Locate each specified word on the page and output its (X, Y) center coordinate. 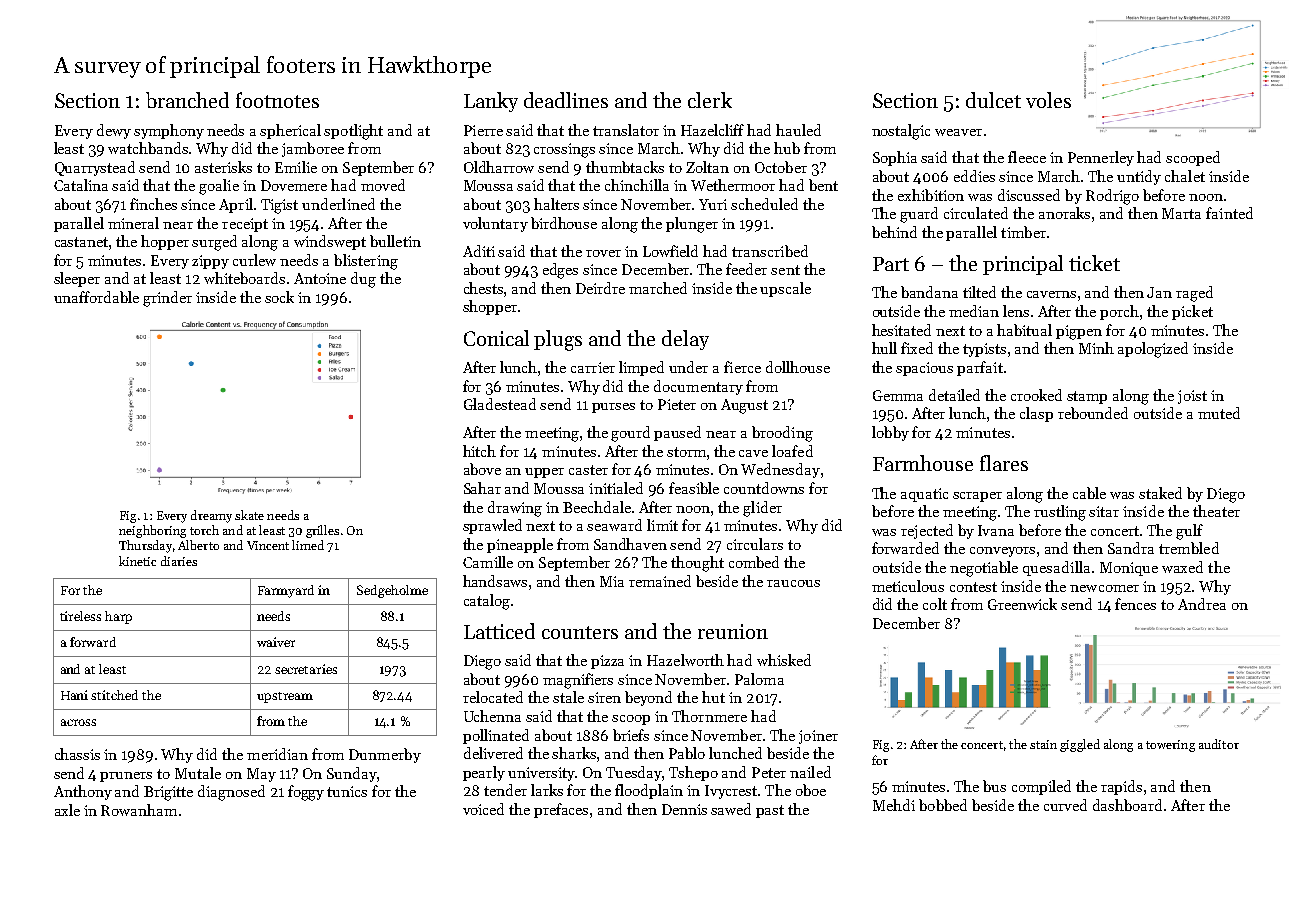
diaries (179, 561)
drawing (515, 509)
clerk (710, 100)
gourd (630, 434)
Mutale (198, 773)
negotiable (984, 569)
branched (187, 100)
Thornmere (709, 716)
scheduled (764, 204)
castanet (82, 243)
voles (1048, 100)
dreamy (211, 516)
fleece (1027, 157)
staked (1160, 493)
